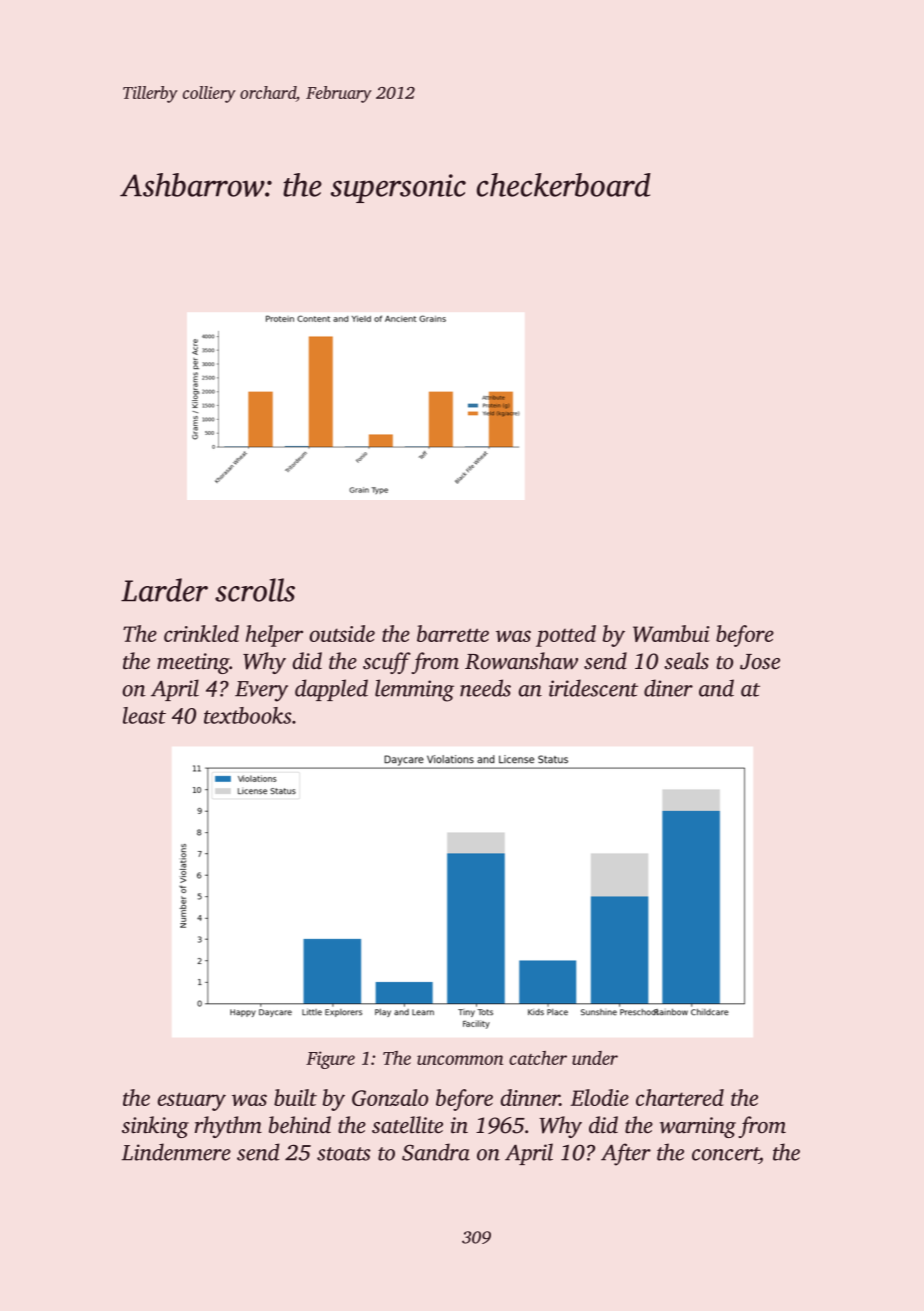 The image size is (924, 1311). What do you see at coordinates (193, 663) in the screenshot?
I see `meeting` at bounding box center [193, 663].
